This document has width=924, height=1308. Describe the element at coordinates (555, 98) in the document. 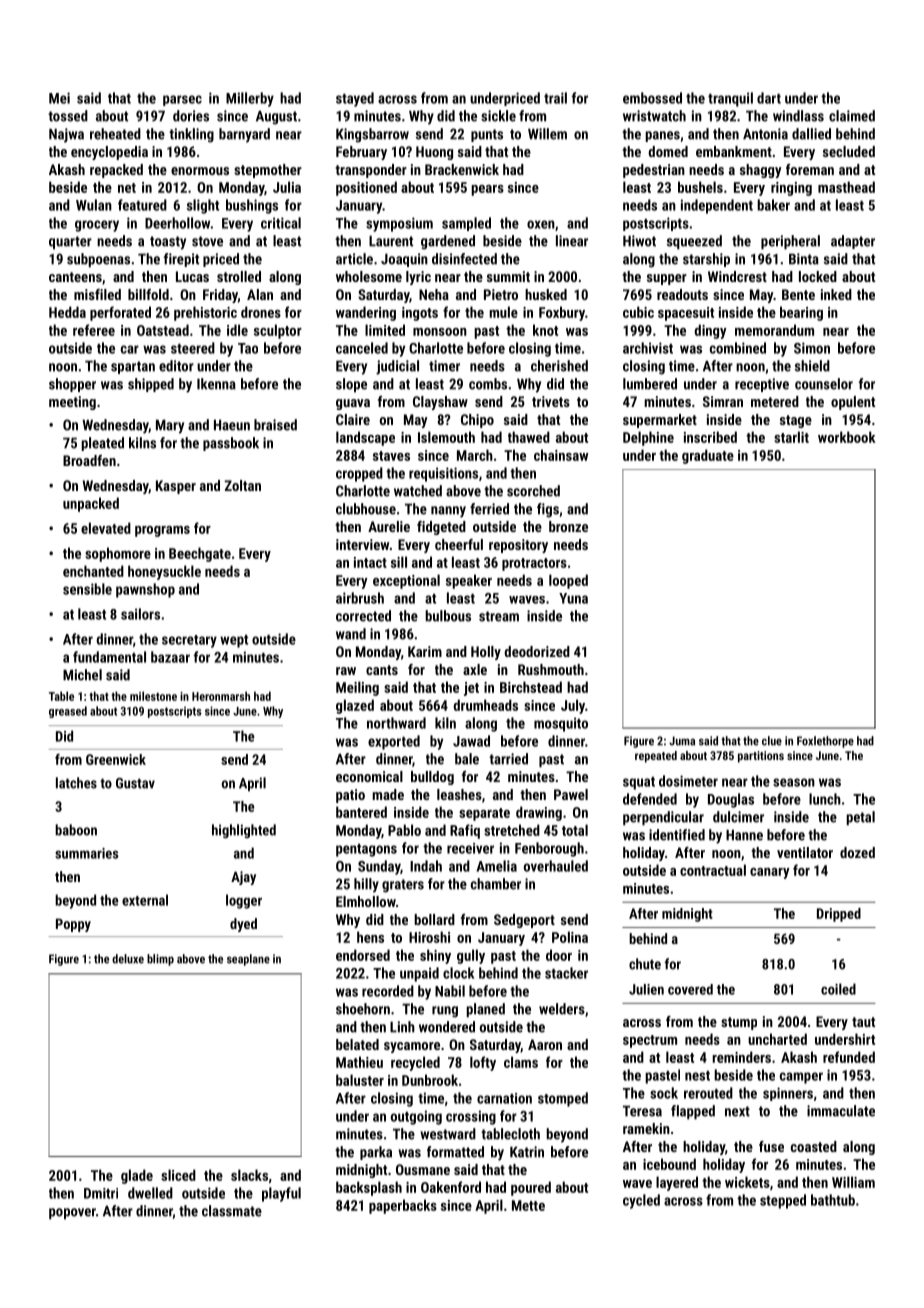

I see `trail` at that location.
